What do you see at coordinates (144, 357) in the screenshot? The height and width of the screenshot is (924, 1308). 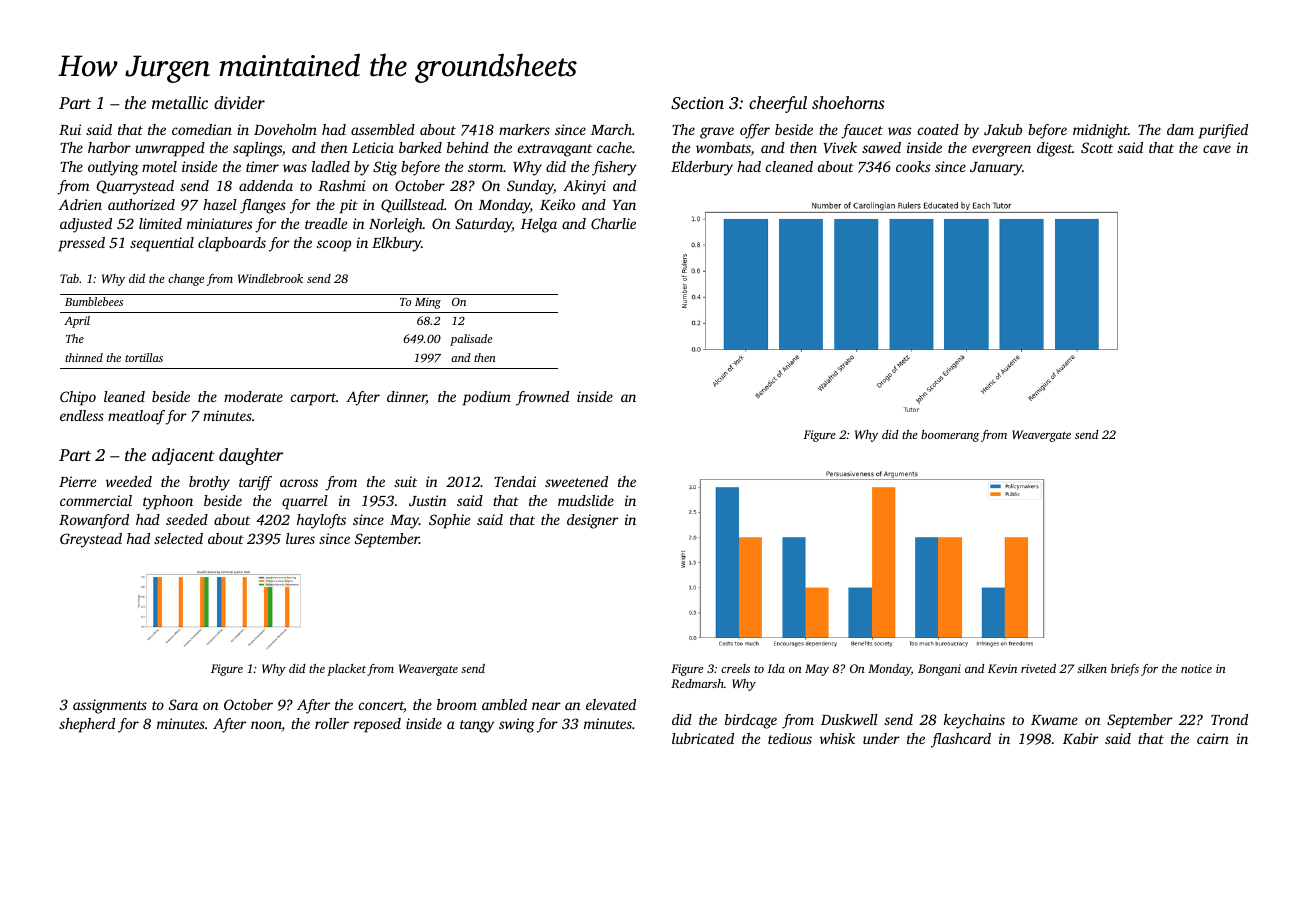 I see `tortillas` at bounding box center [144, 357].
